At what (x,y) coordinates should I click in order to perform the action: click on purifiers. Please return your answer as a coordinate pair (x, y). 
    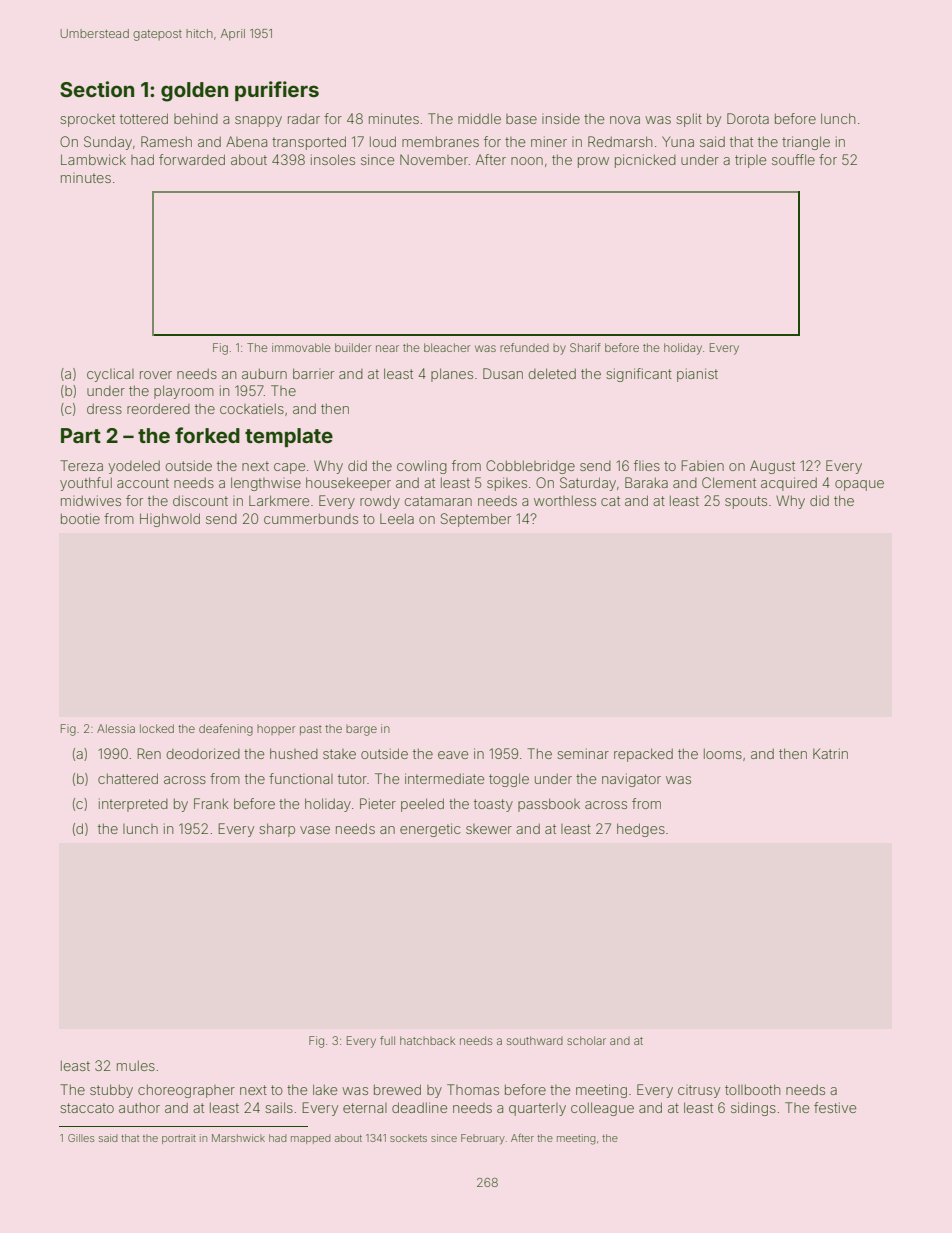
    Looking at the image, I should click on (277, 91).
